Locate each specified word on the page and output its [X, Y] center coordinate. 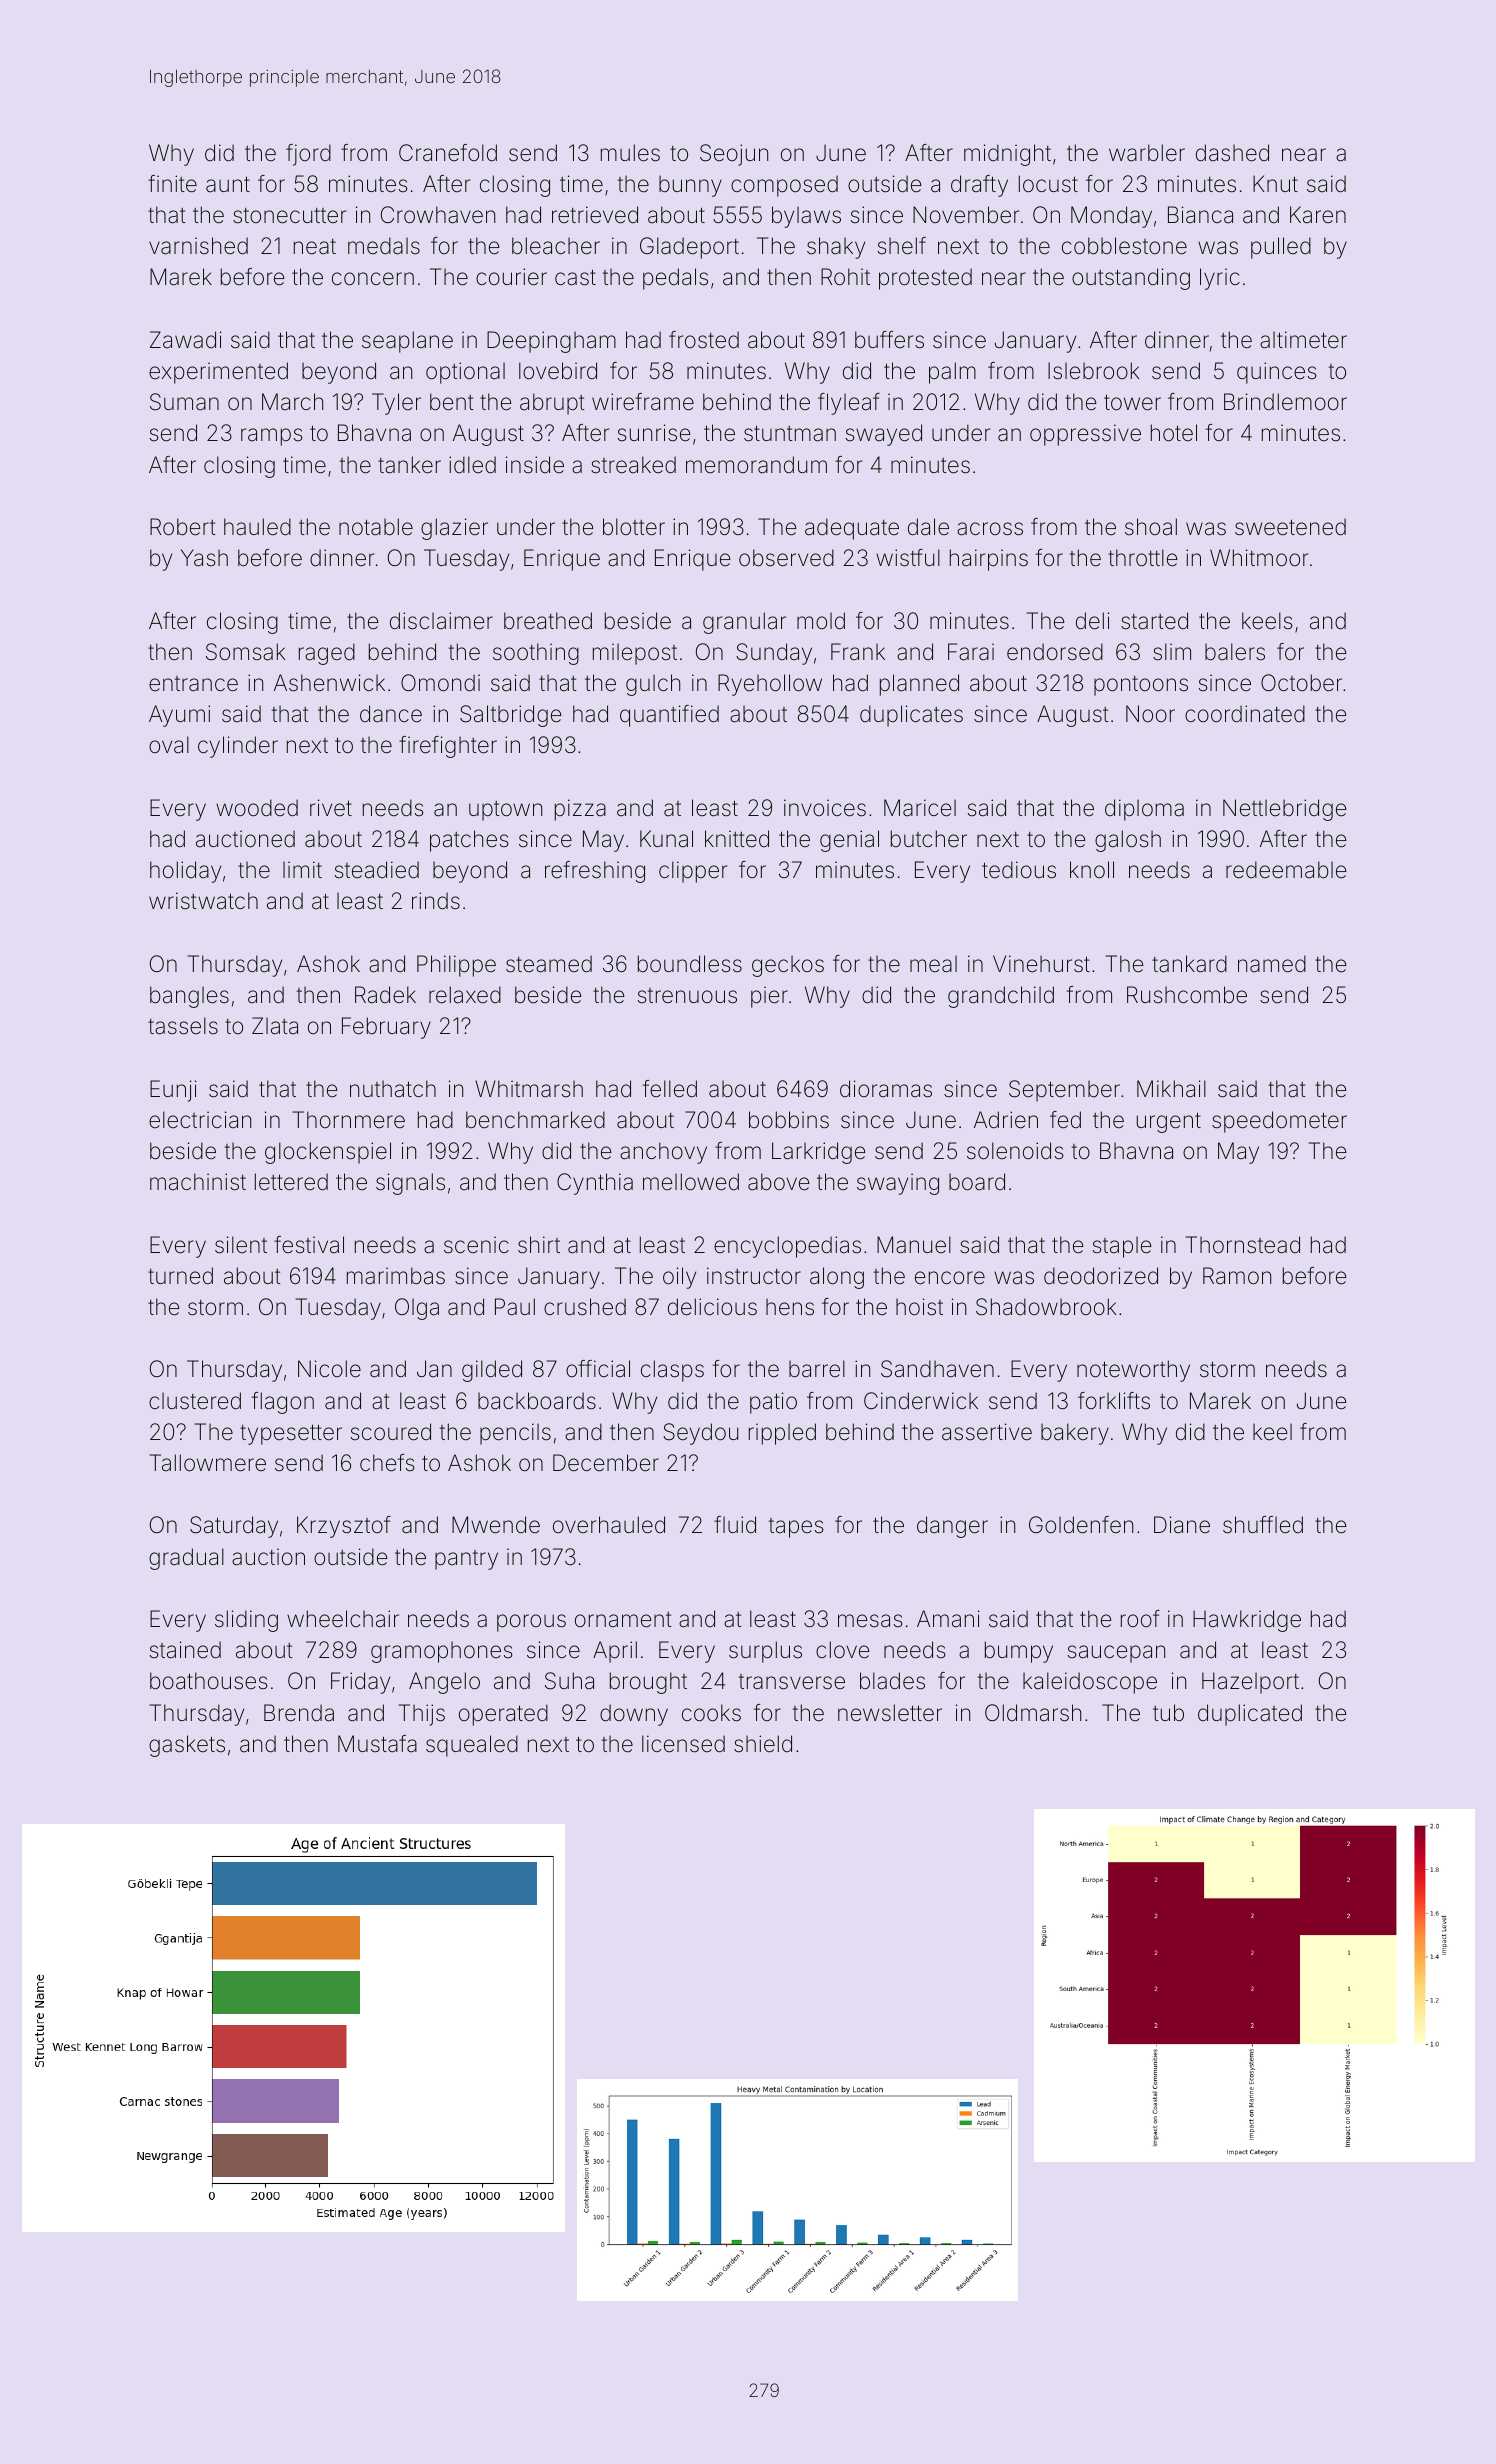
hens [790, 1307]
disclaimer [441, 621]
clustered [195, 1401]
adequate [852, 529]
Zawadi [186, 340]
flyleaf [849, 404]
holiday [185, 872]
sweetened [1290, 527]
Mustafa [377, 1744]
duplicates [911, 716]
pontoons [1141, 686]
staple [1122, 1247]
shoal [1151, 527]
